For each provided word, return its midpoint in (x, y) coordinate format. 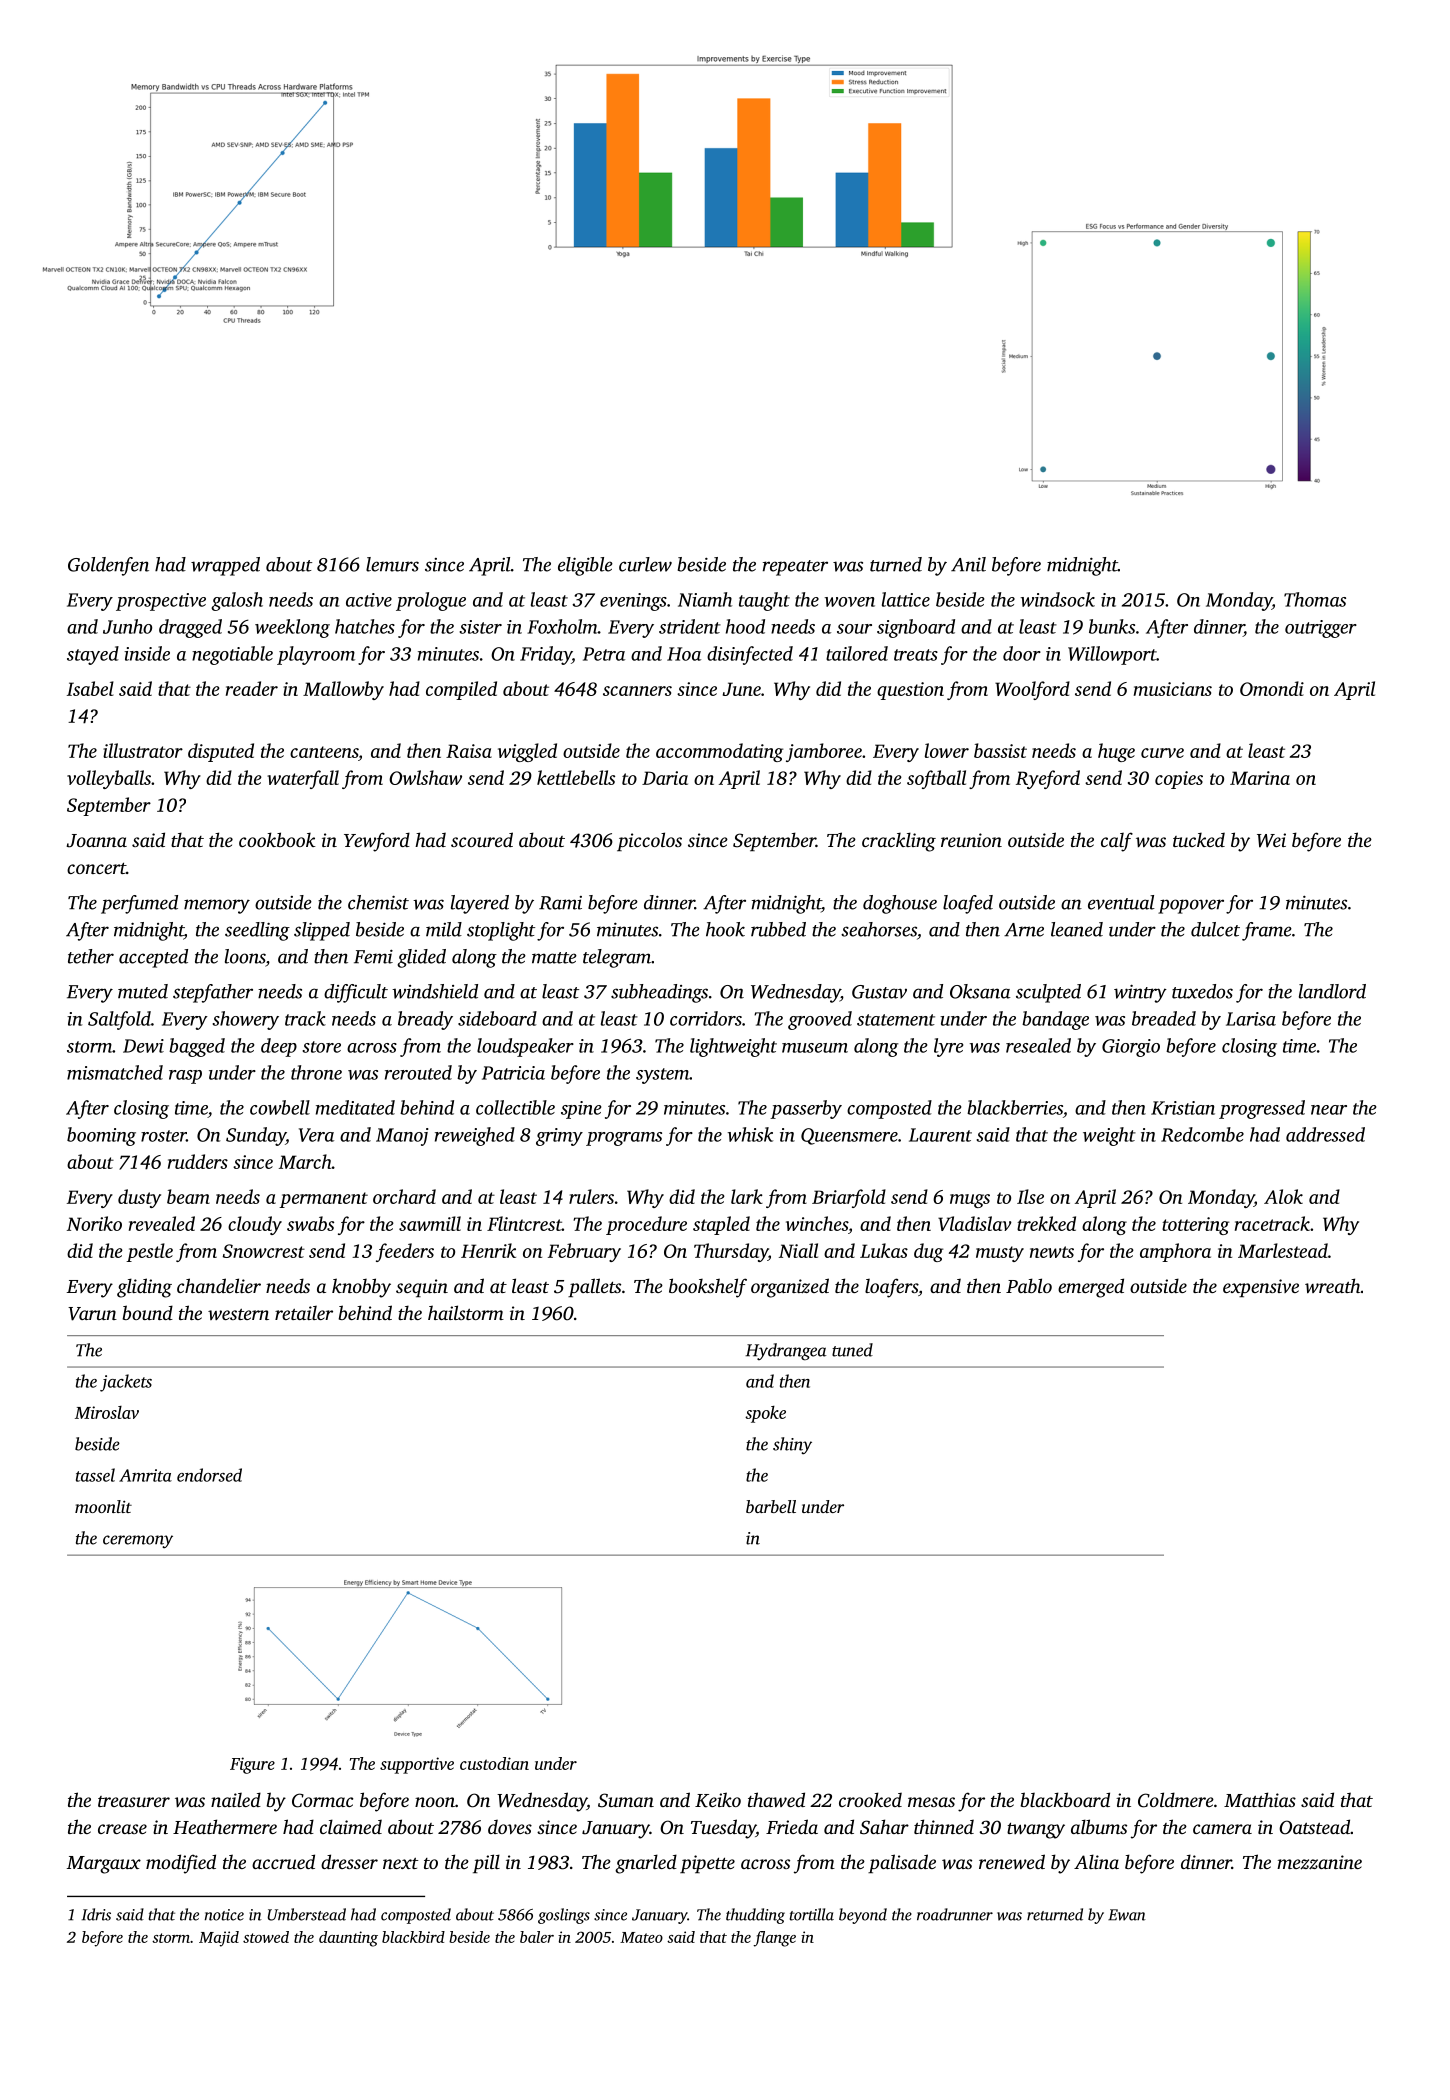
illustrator (143, 750)
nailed (236, 1799)
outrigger (1321, 629)
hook (725, 929)
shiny (792, 1445)
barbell (771, 1506)
